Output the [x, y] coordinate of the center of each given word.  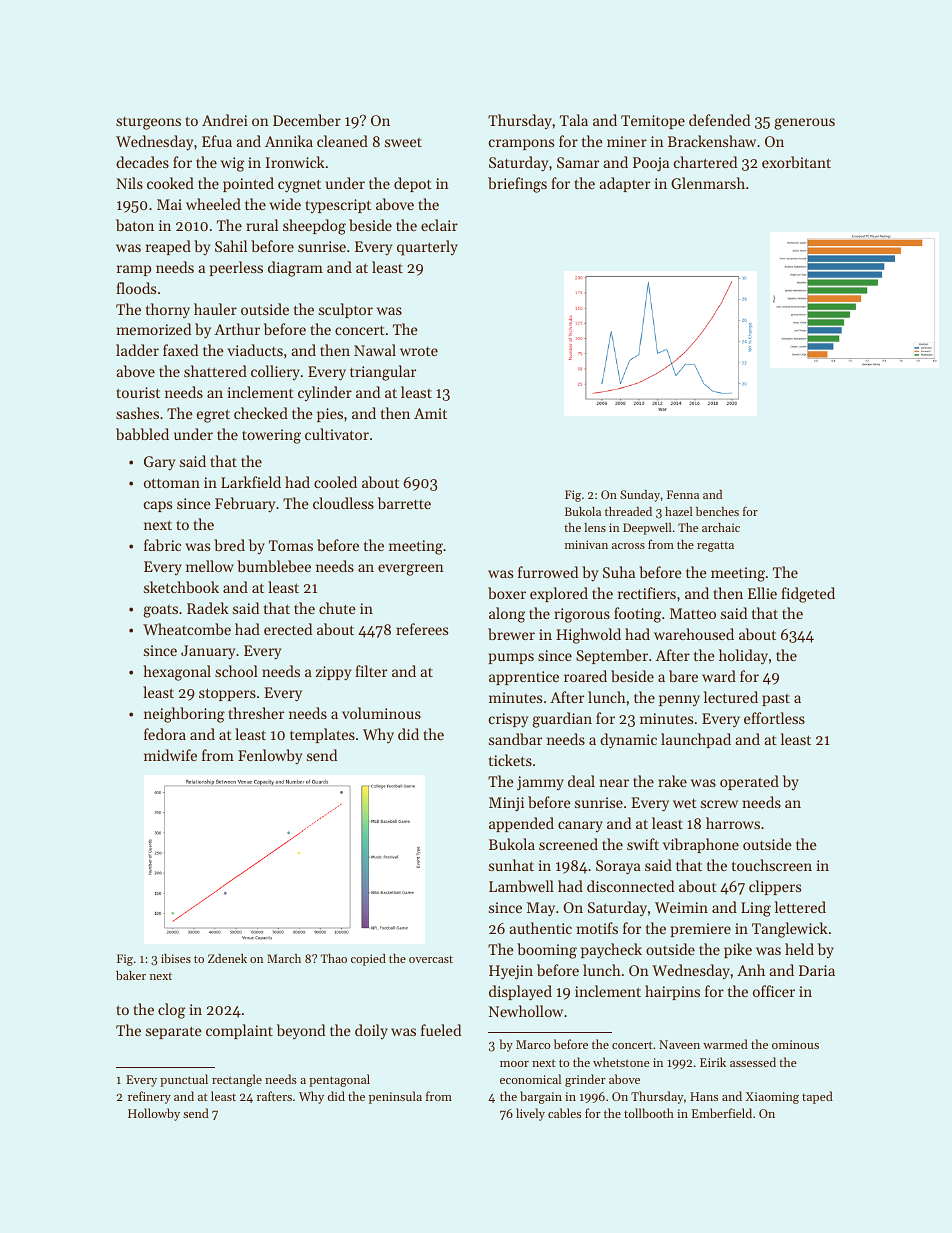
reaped [168, 247]
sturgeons [148, 123]
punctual [184, 1080]
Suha [619, 572]
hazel [679, 511]
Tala [574, 120]
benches [717, 511]
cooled [335, 482]
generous [804, 124]
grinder [585, 1080]
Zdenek [227, 958]
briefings [517, 185]
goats [160, 611]
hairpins [672, 992]
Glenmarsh [708, 183]
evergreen [411, 570]
